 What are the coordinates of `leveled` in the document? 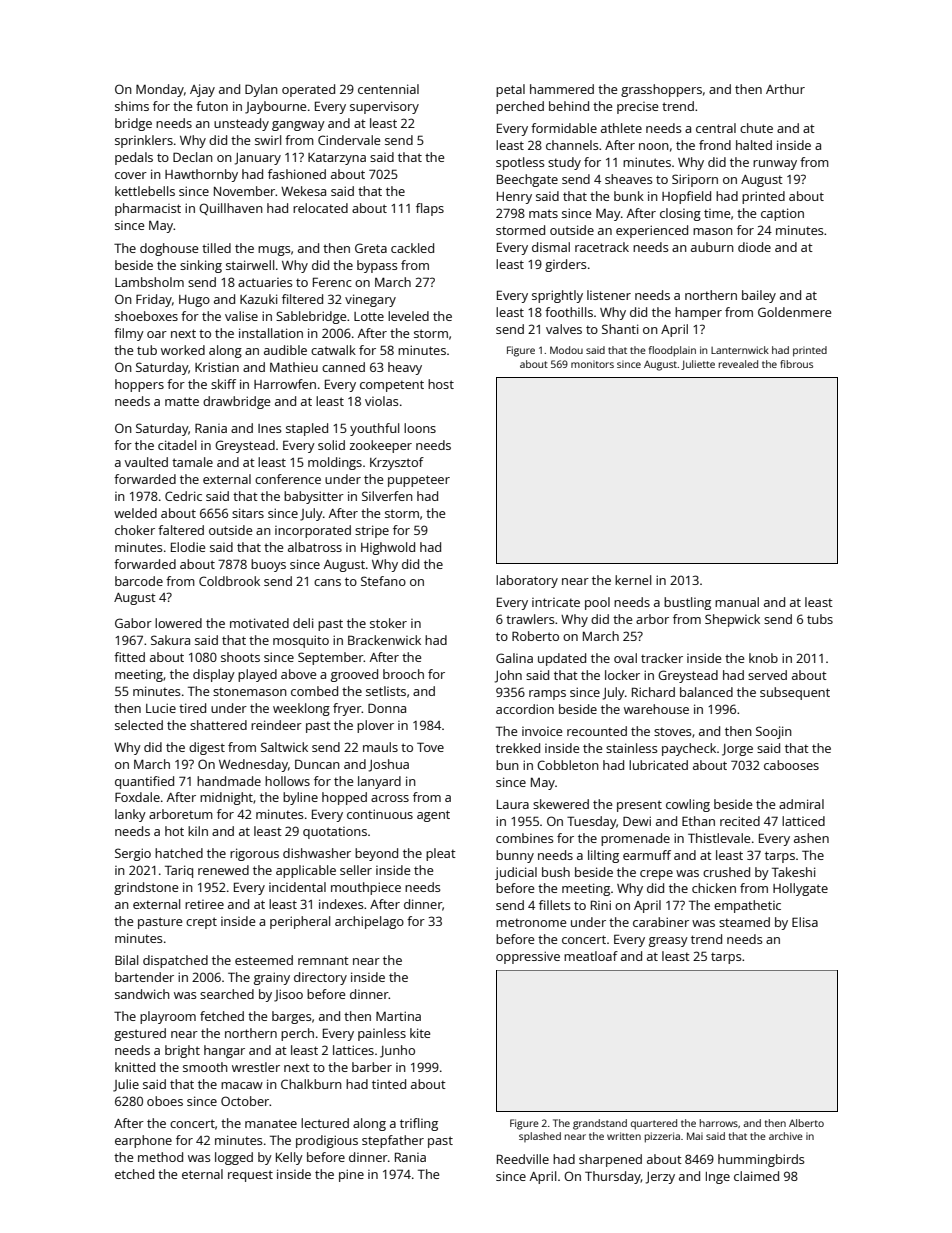 It's located at (408, 316).
